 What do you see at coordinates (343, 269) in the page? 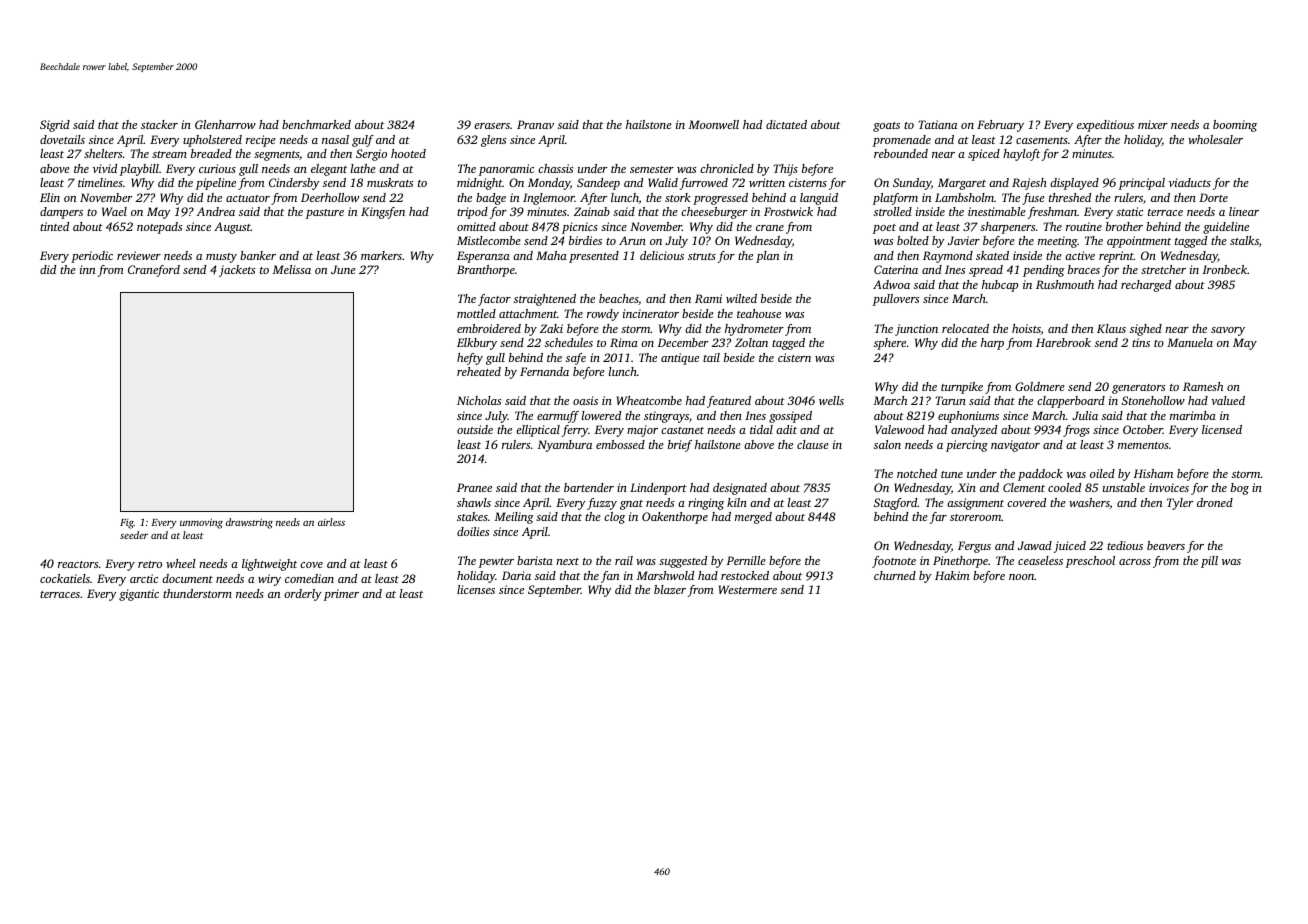
I see `June` at bounding box center [343, 269].
